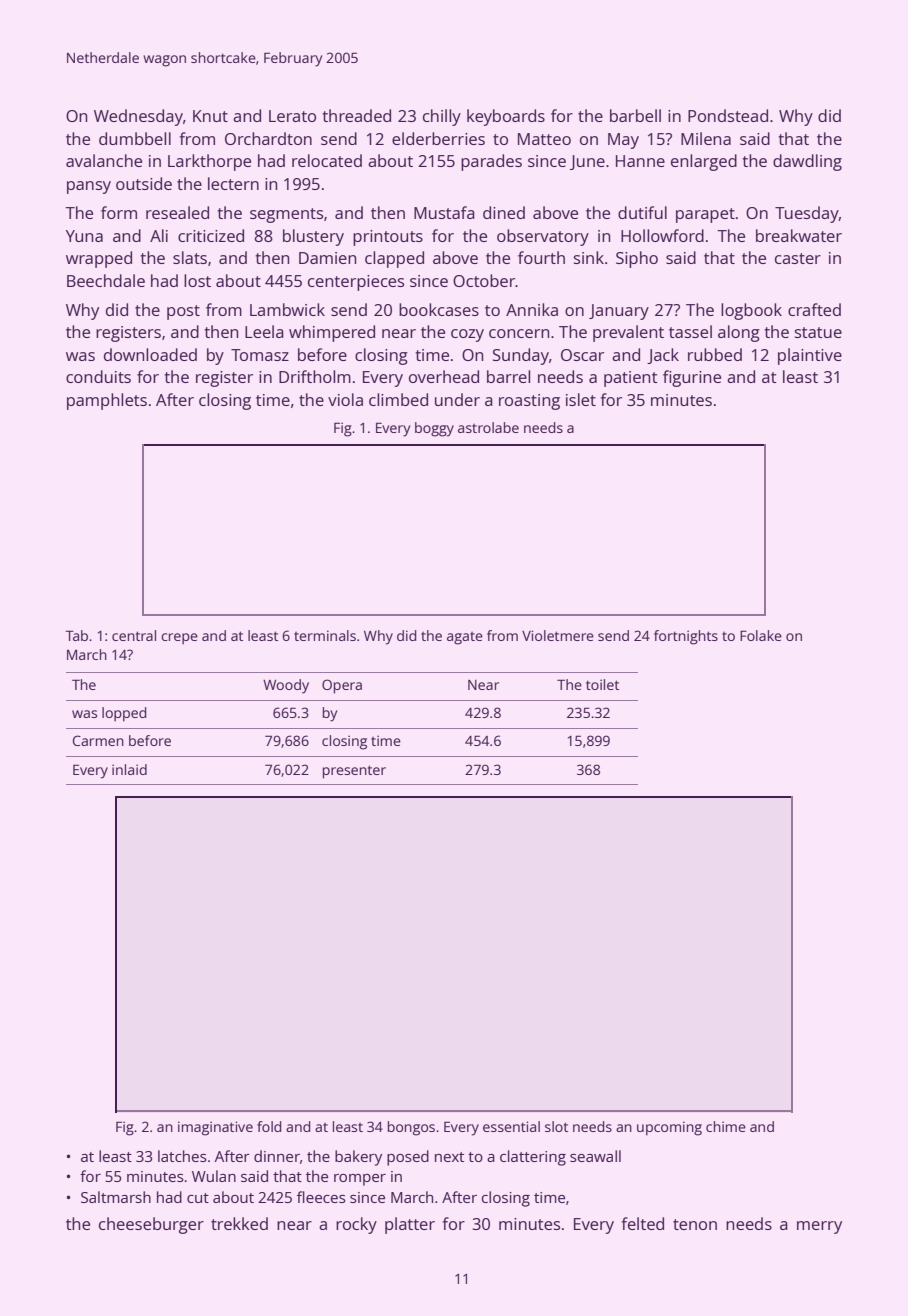 The height and width of the page is (1316, 908). What do you see at coordinates (138, 117) in the page?
I see `Wednesday` at bounding box center [138, 117].
